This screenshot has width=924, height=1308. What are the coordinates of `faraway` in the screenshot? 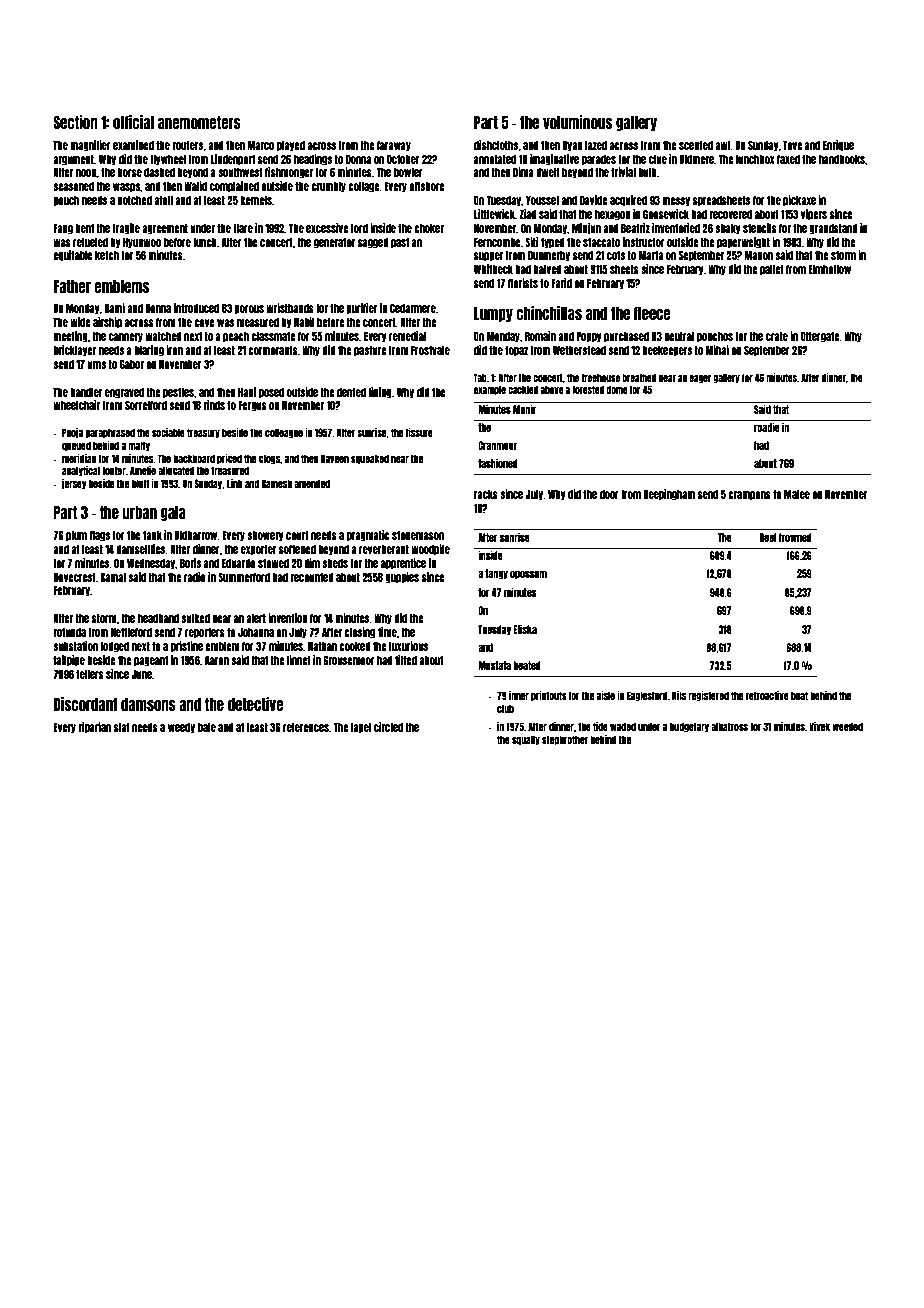 It's located at (394, 146).
